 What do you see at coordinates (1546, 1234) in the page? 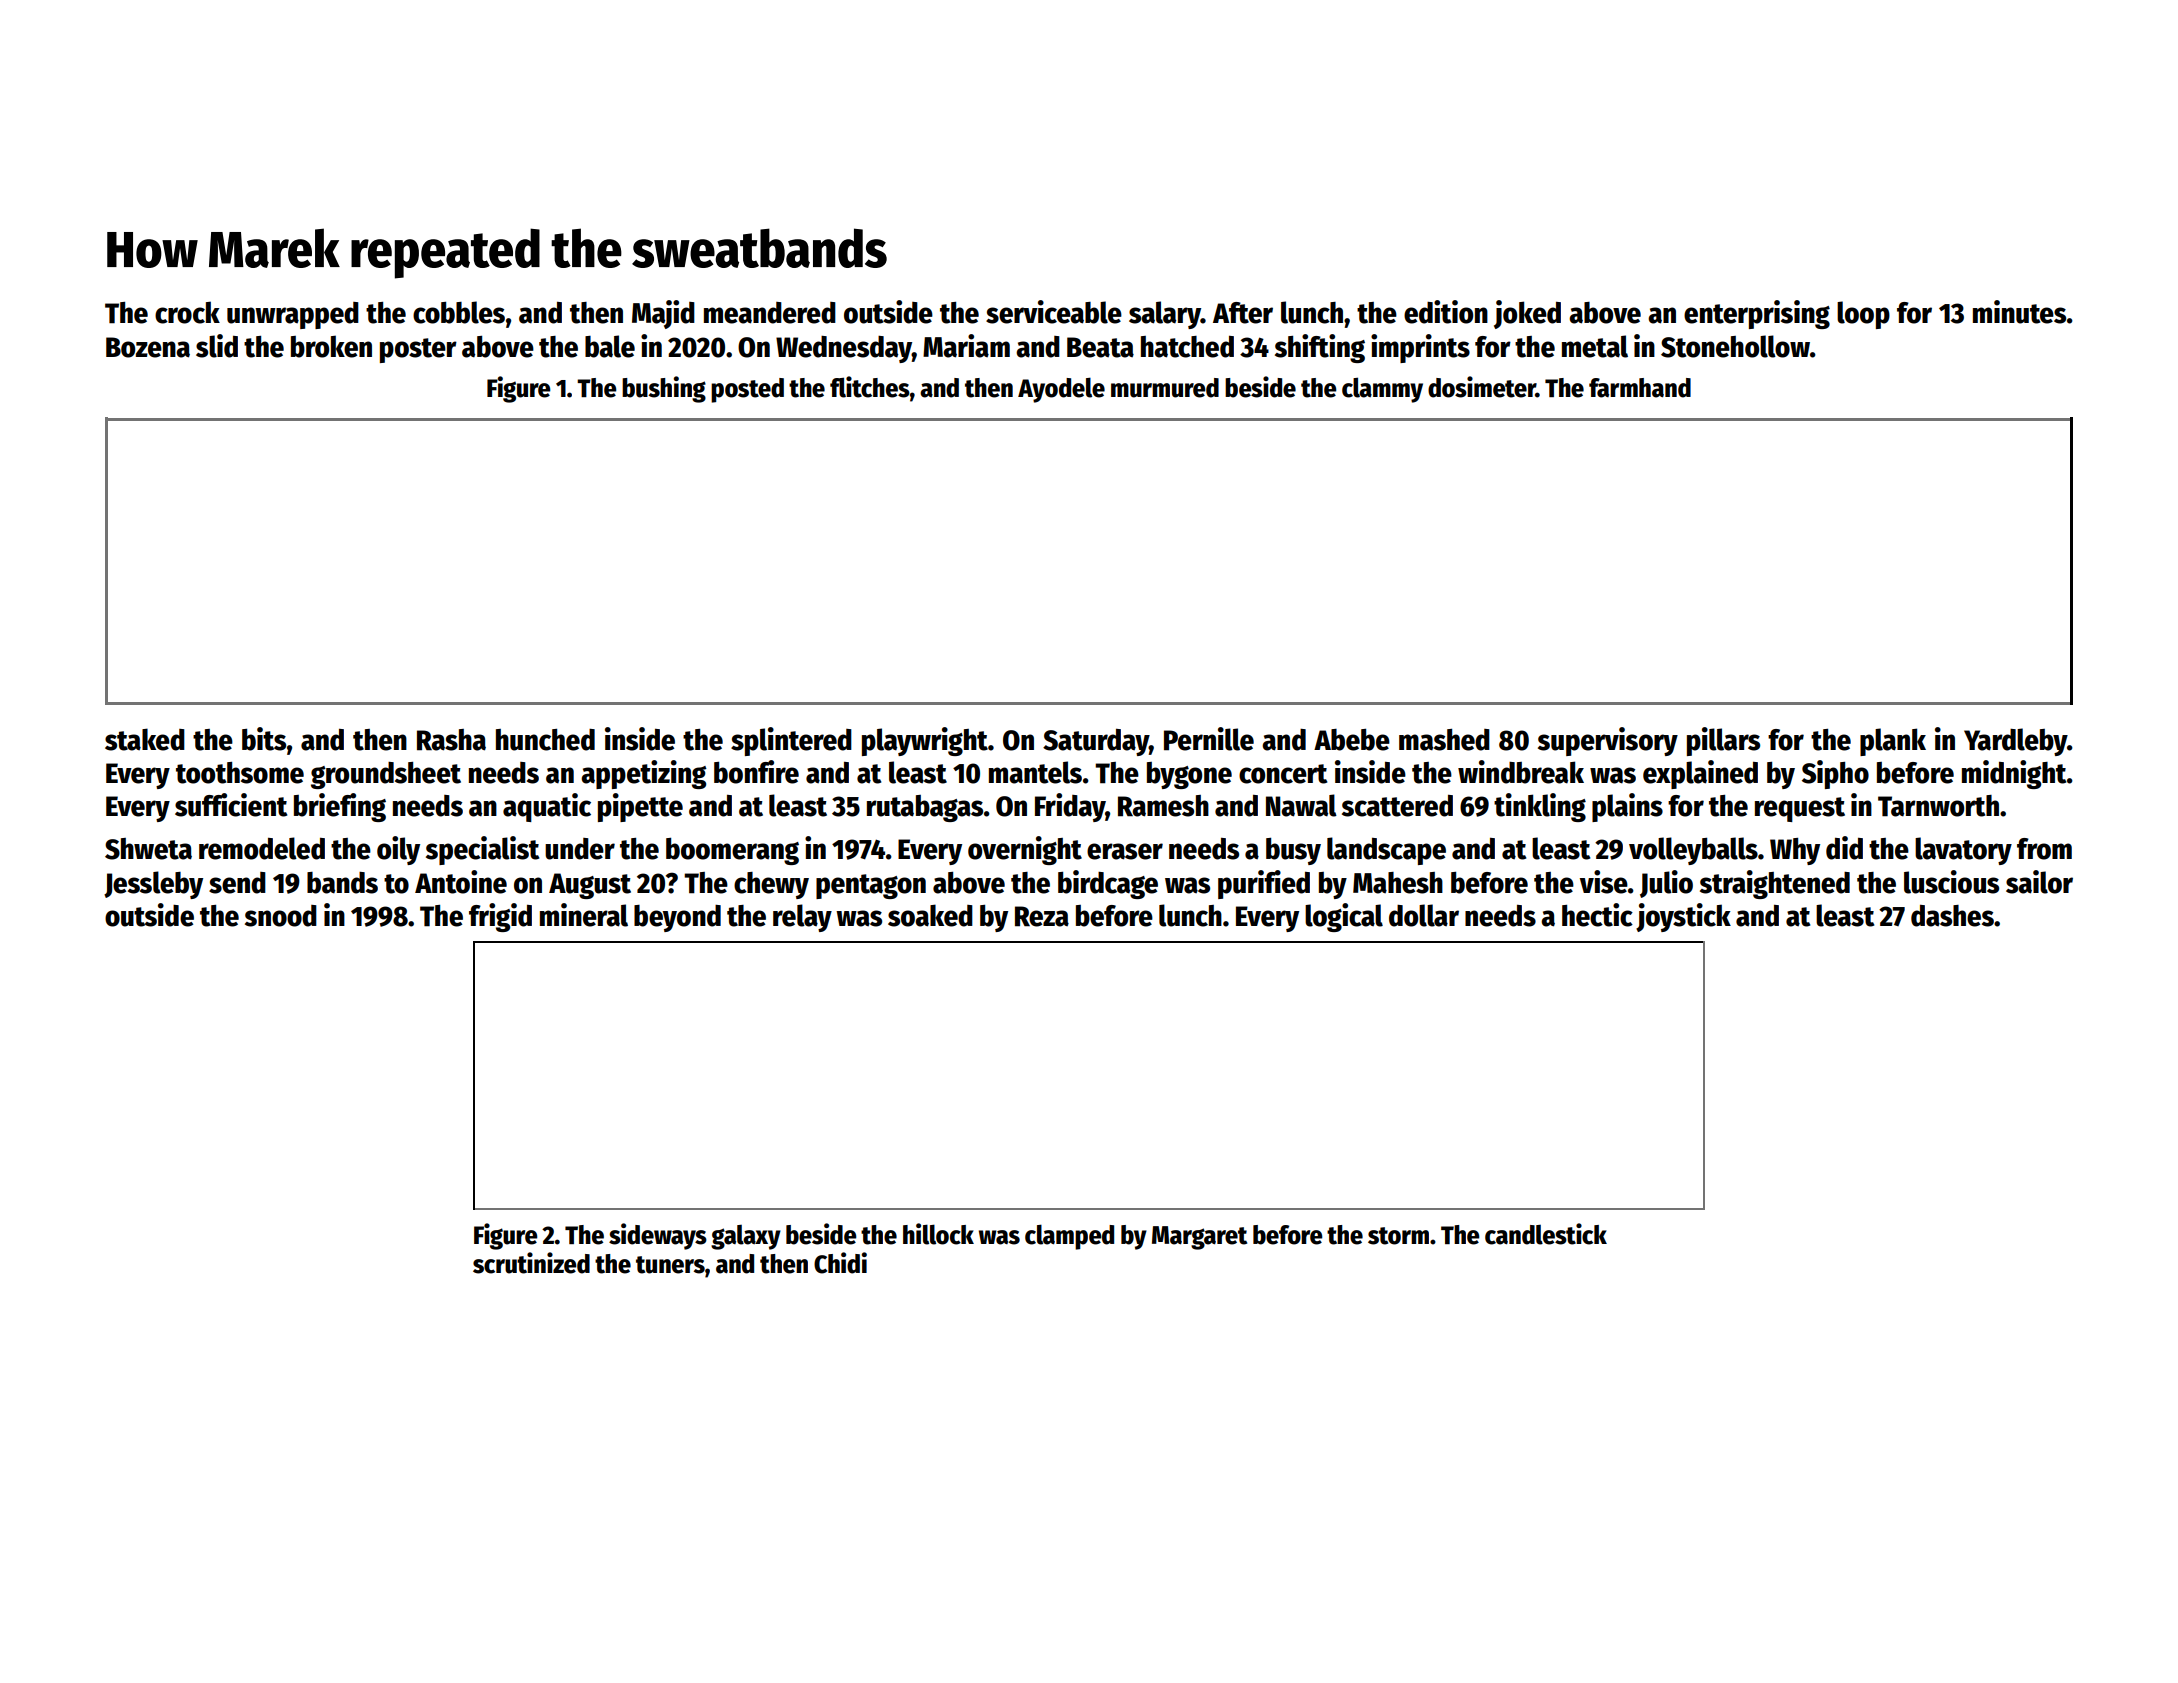
I see `candlestick` at bounding box center [1546, 1234].
